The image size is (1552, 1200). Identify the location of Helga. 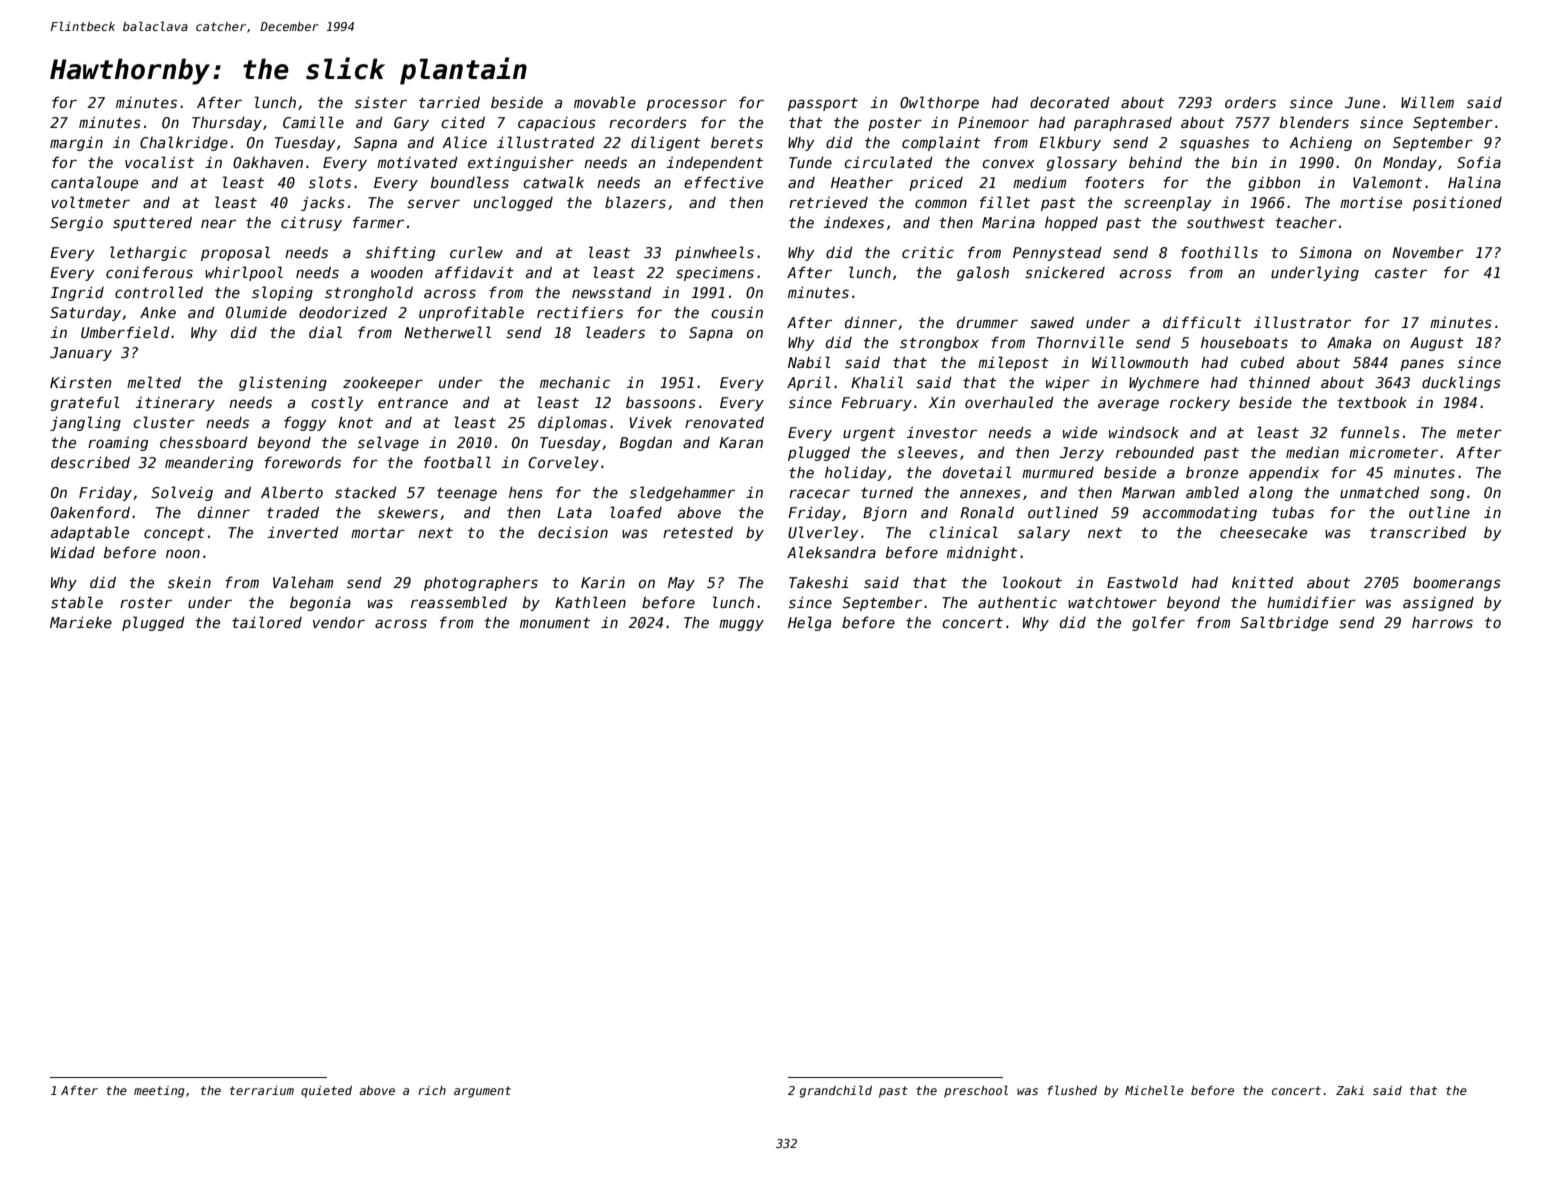
(809, 623).
